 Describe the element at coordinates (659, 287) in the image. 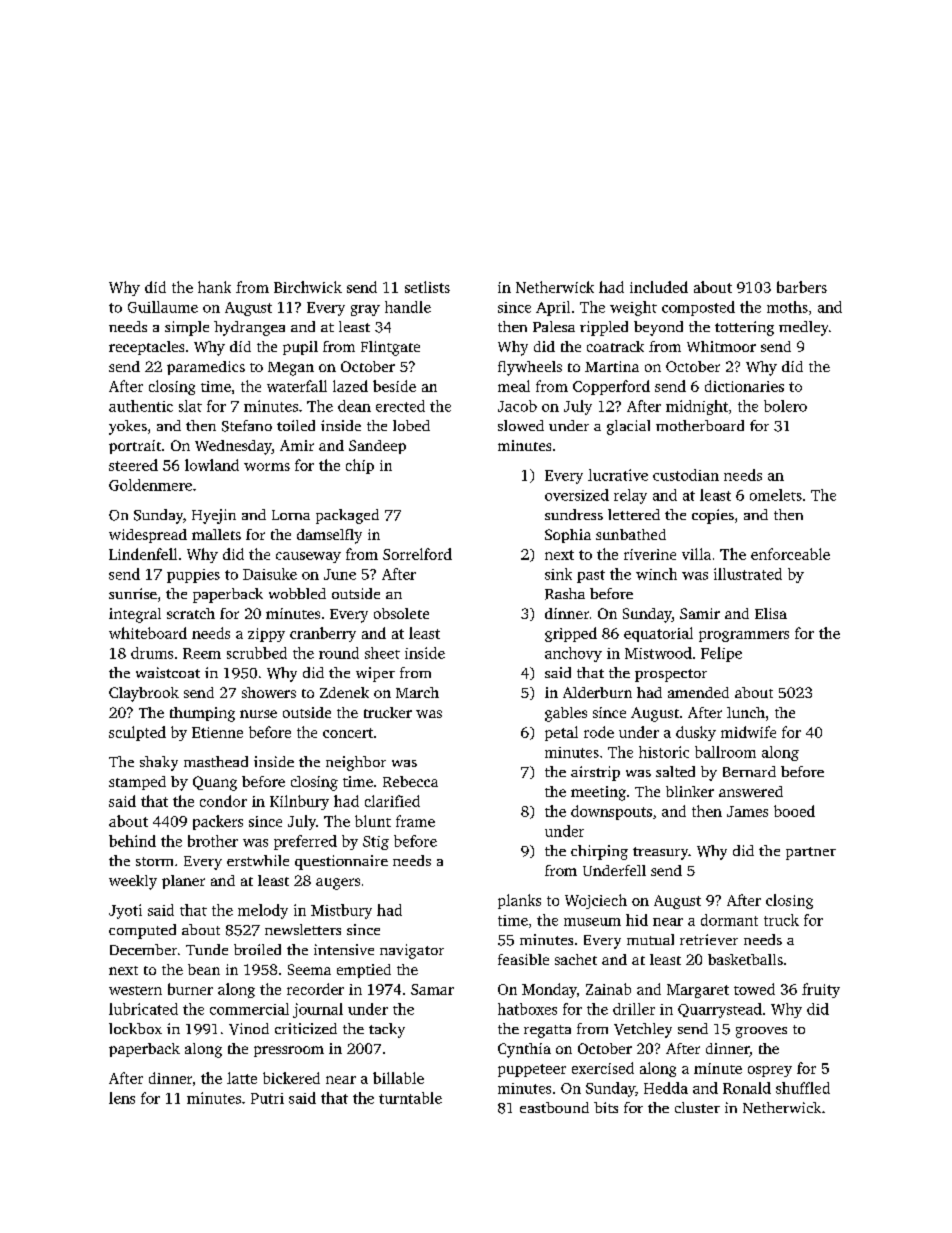

I see `included` at that location.
